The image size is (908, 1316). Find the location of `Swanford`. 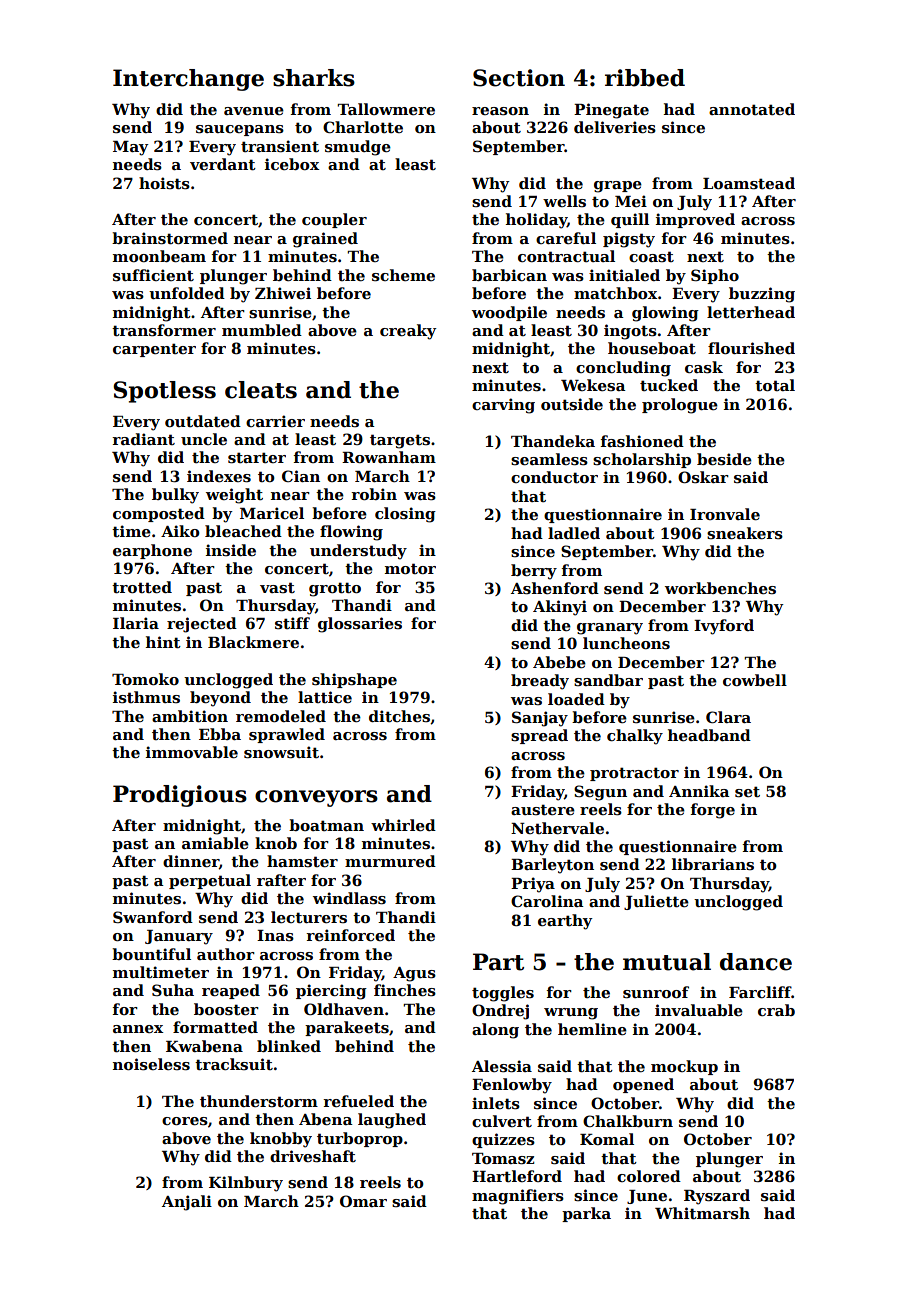

Swanford is located at coordinates (153, 917).
